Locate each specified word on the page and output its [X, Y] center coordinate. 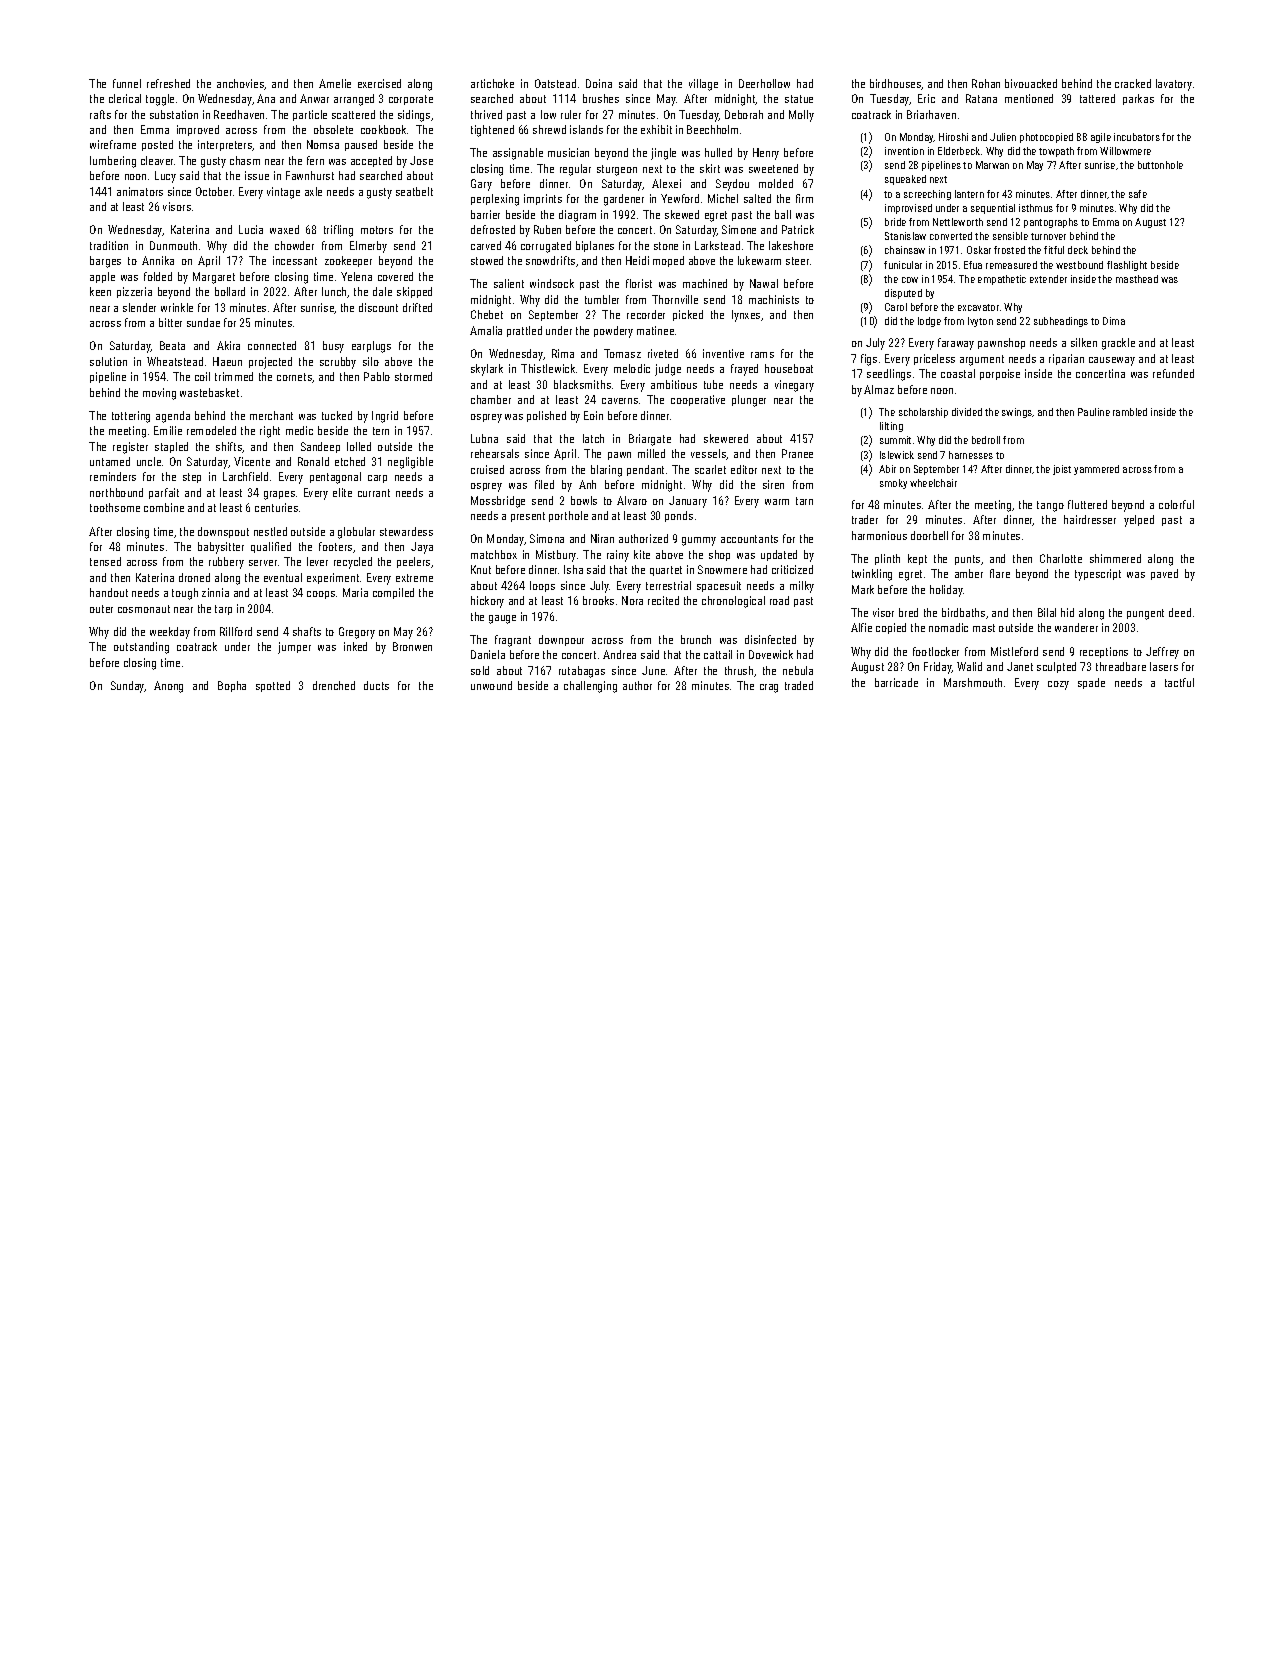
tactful [1179, 682]
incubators [1137, 137]
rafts [100, 114]
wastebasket [209, 392]
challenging [590, 687]
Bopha [232, 686]
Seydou [732, 185]
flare [1000, 573]
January [688, 502]
